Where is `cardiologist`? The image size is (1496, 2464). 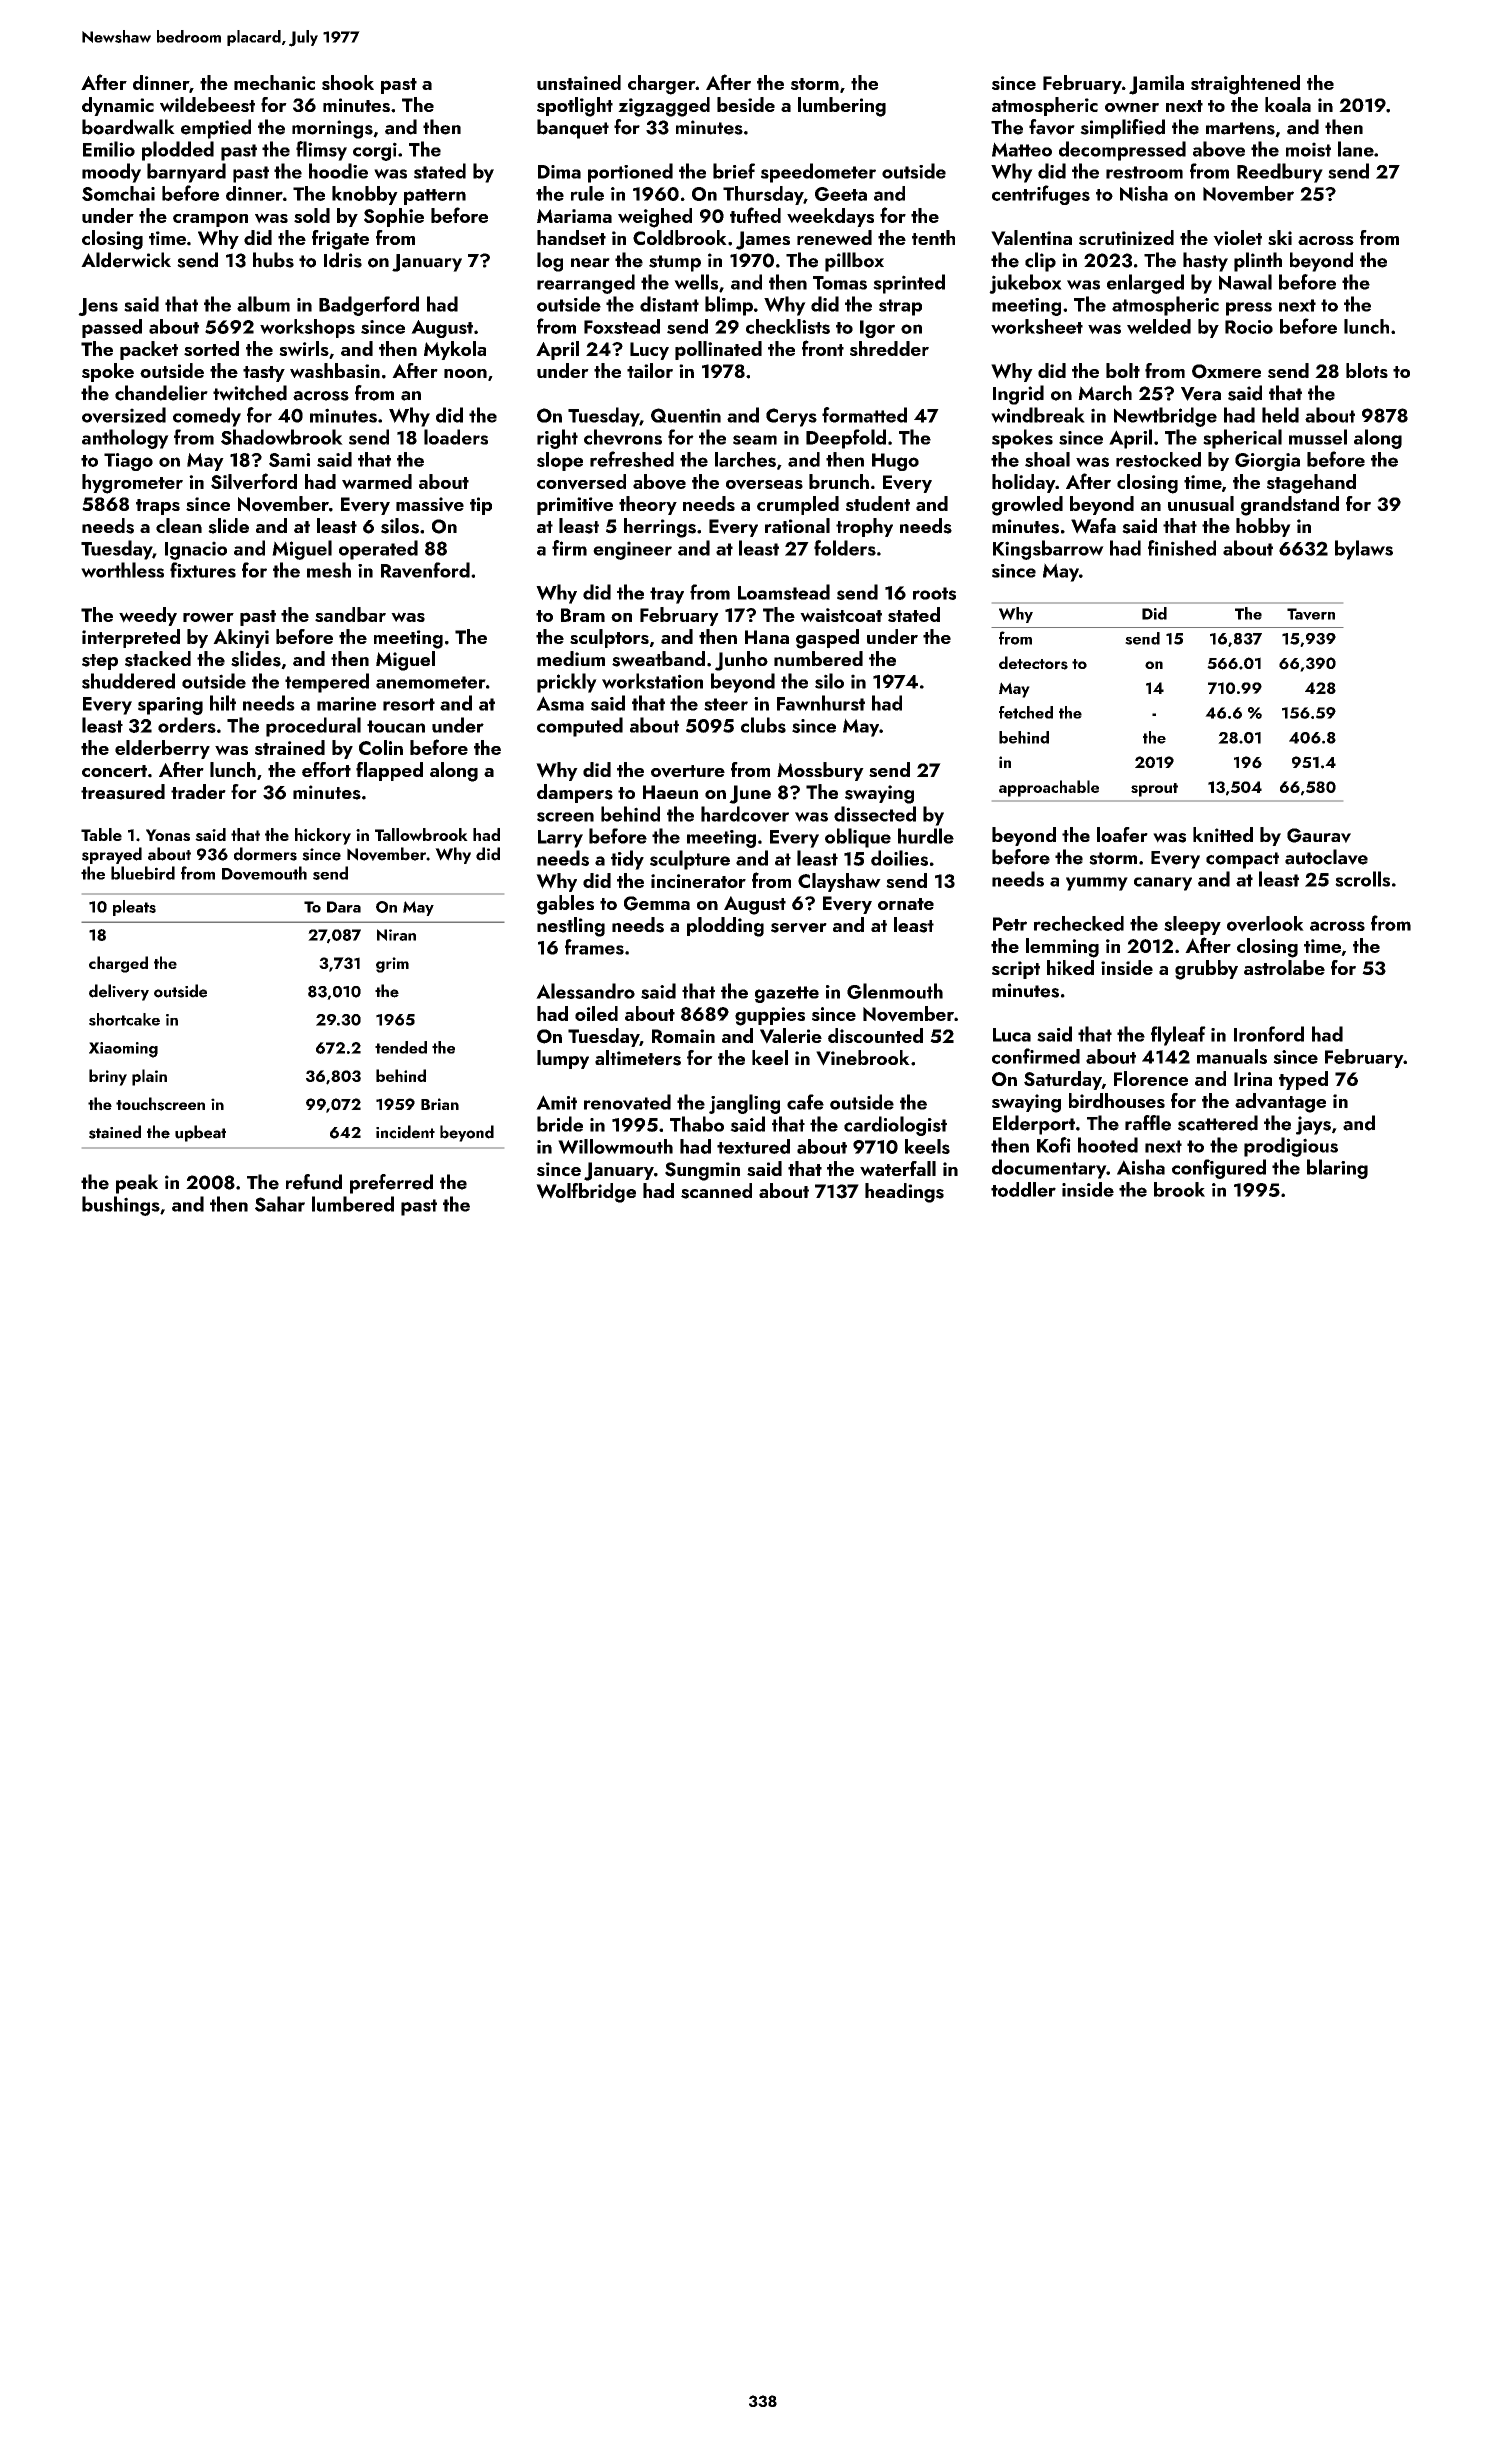
cardiologist is located at coordinates (895, 1126).
